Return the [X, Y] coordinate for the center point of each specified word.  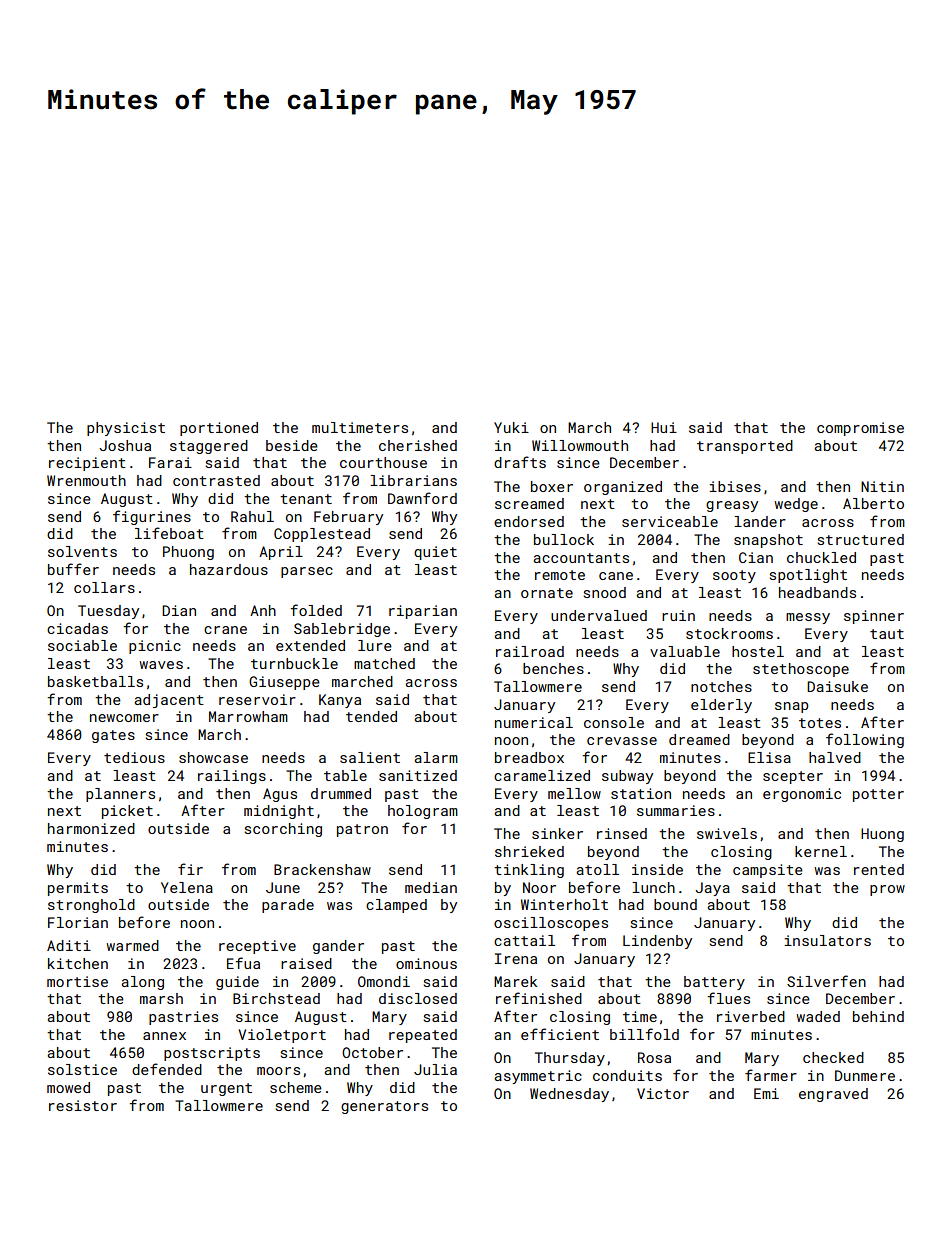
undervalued [599, 615]
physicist [126, 429]
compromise [860, 429]
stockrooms [729, 633]
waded [818, 1016]
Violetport [282, 1036]
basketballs [95, 681]
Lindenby [657, 942]
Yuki [511, 427]
